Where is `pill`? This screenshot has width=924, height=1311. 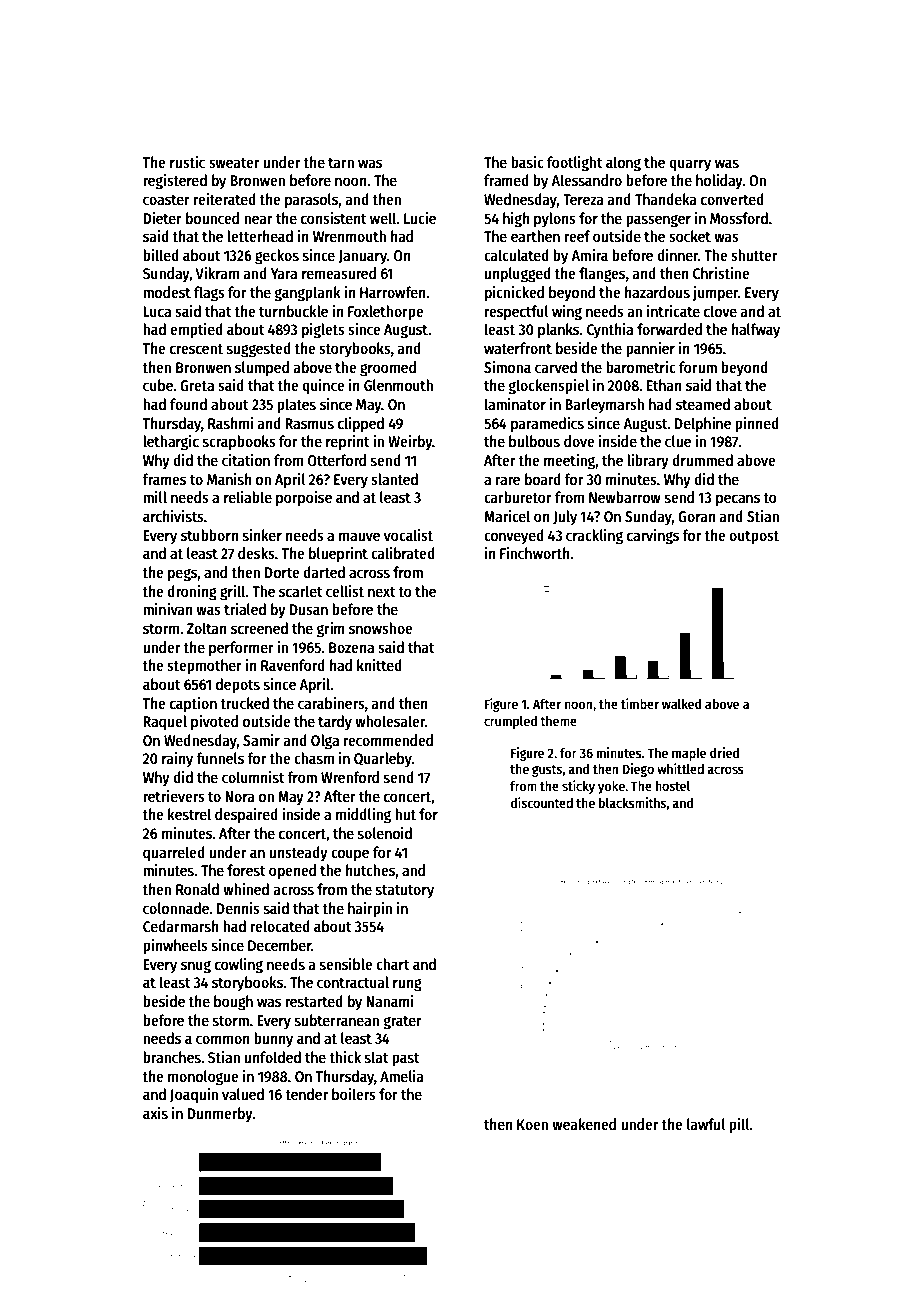 pill is located at coordinates (739, 1126).
